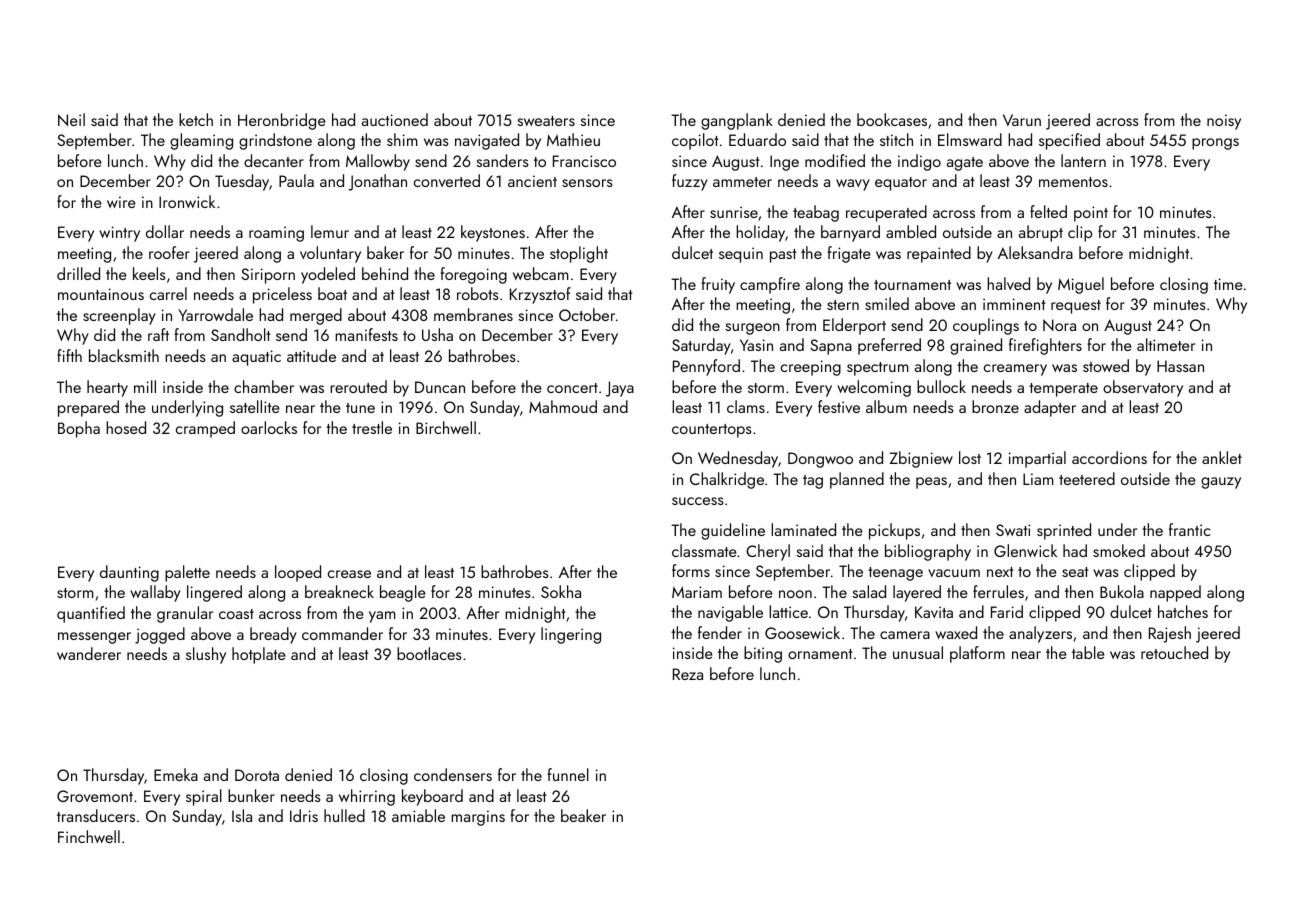  Describe the element at coordinates (688, 674) in the document. I see `Reza` at that location.
